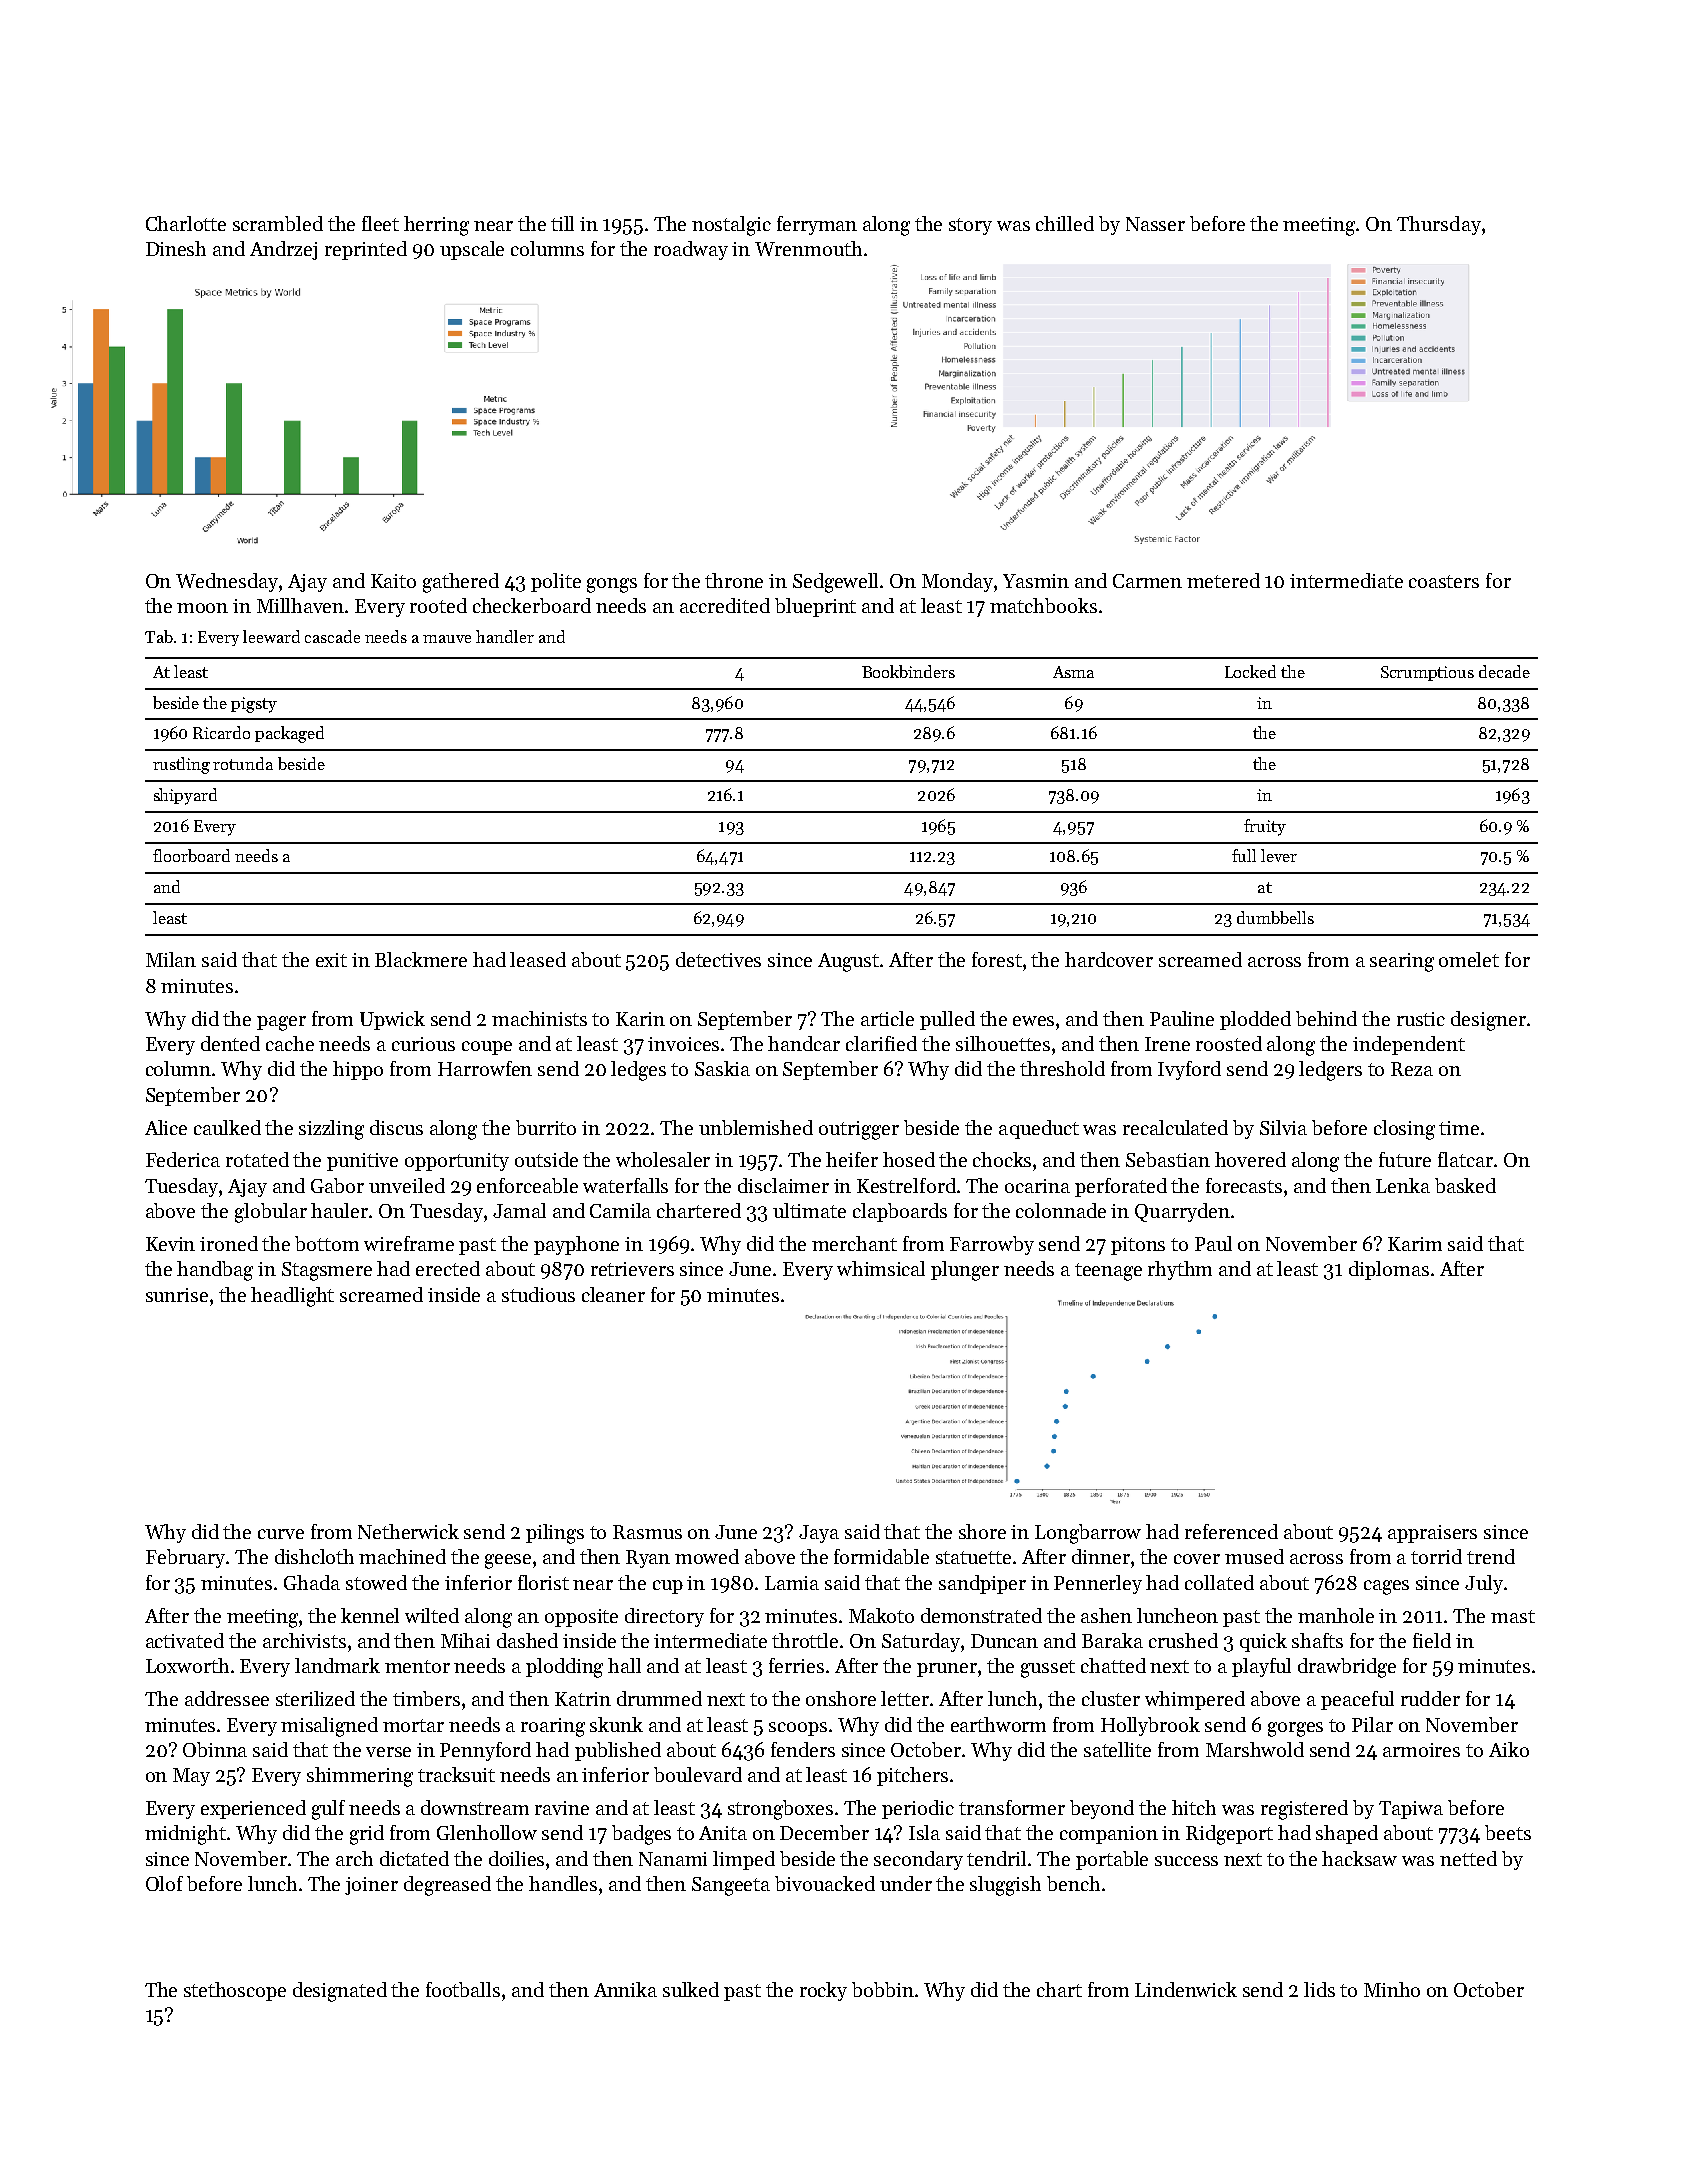 The image size is (1683, 2178). I want to click on scrambled, so click(278, 223).
